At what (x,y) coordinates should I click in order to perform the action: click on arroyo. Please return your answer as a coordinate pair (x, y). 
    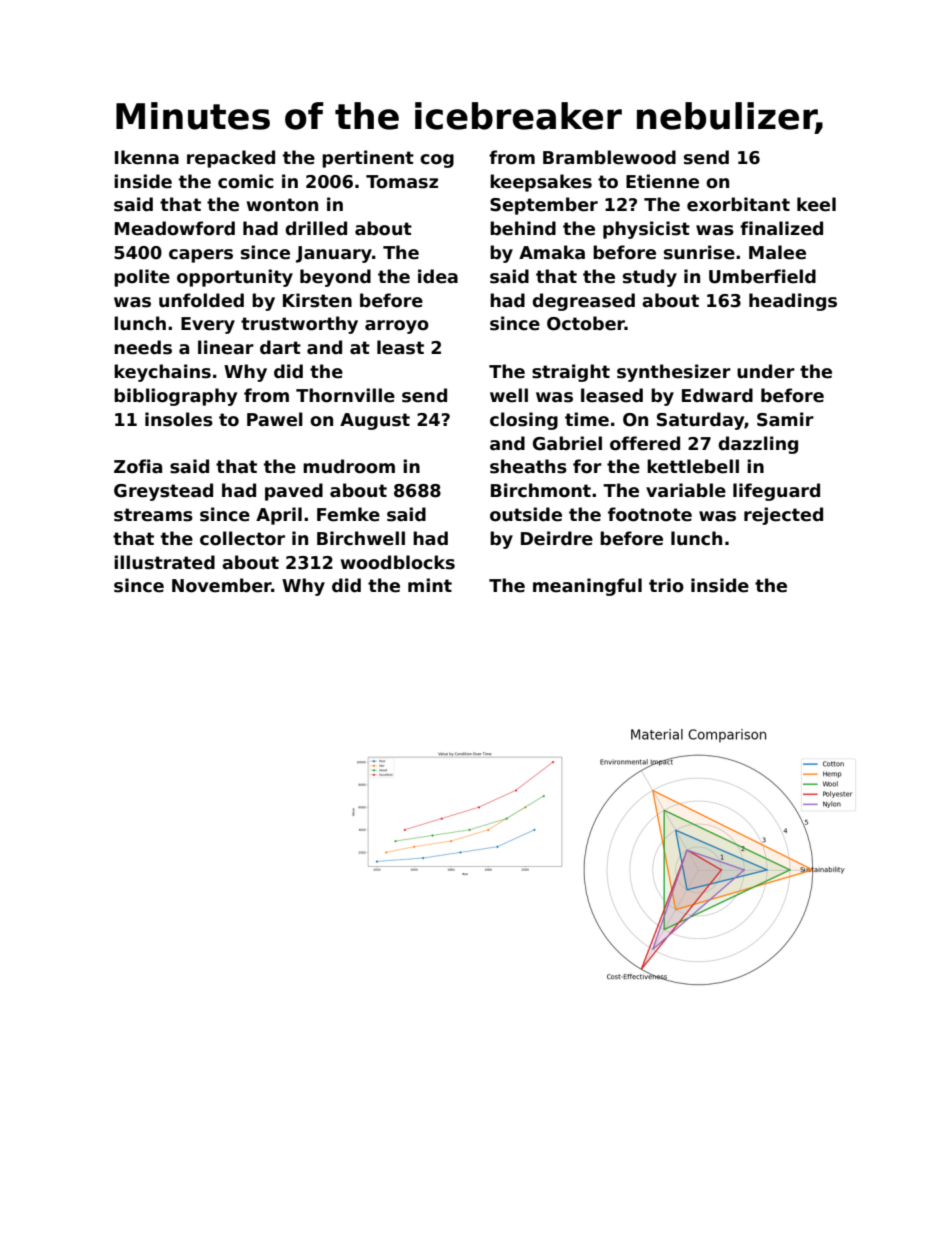
    Looking at the image, I should click on (397, 327).
